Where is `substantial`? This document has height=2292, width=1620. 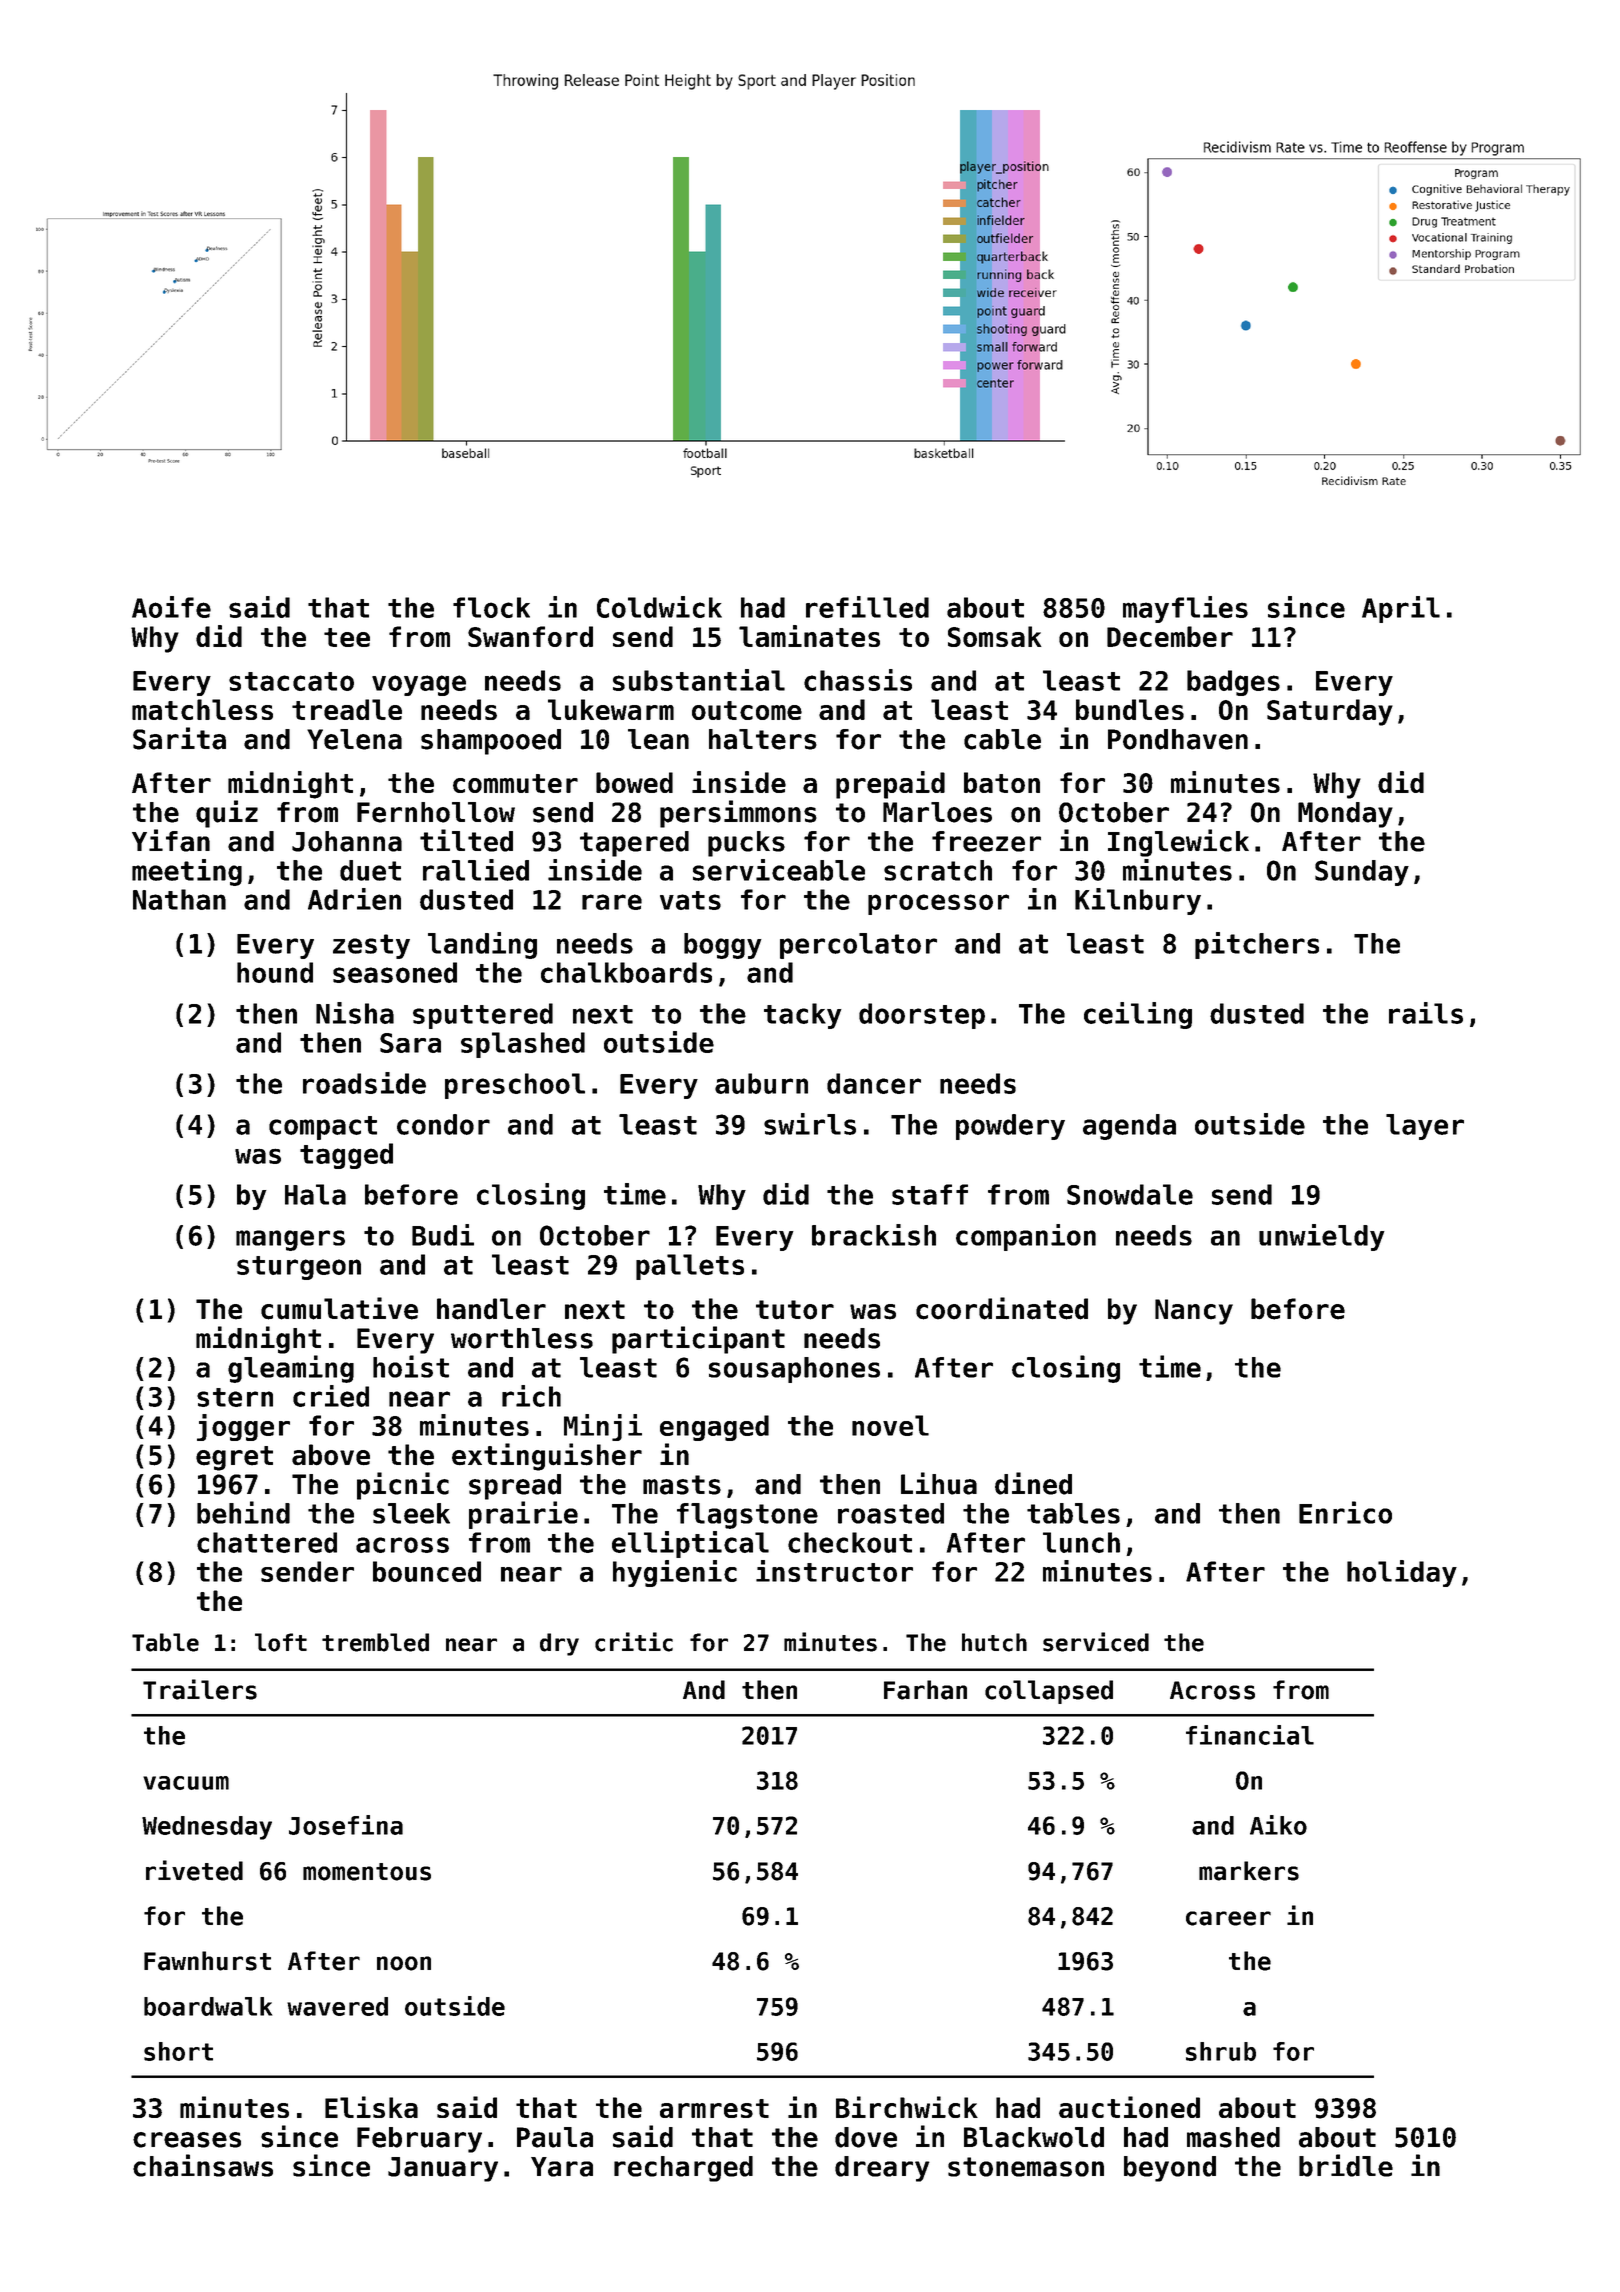 substantial is located at coordinates (699, 680).
